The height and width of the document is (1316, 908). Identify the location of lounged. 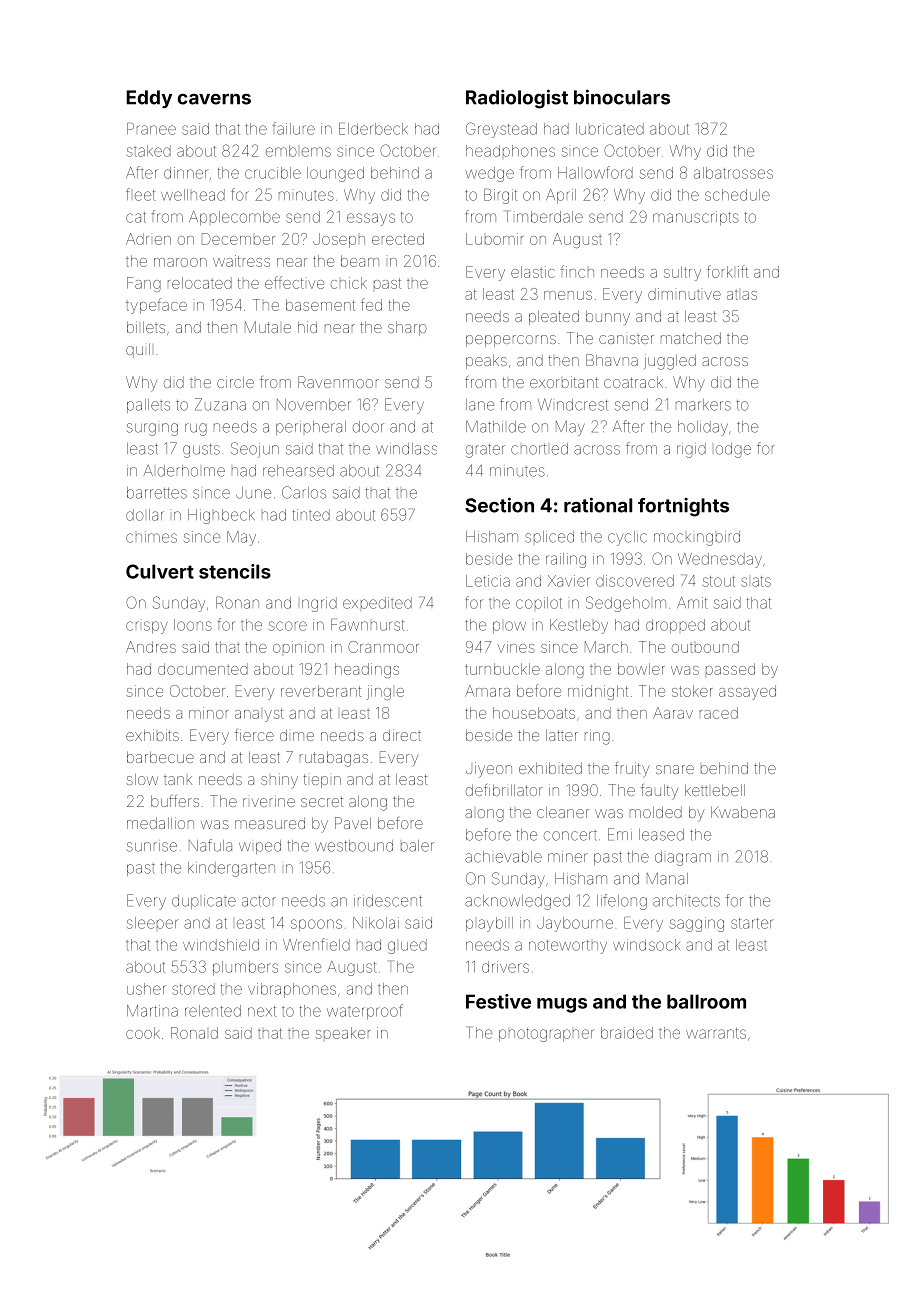
(335, 174).
